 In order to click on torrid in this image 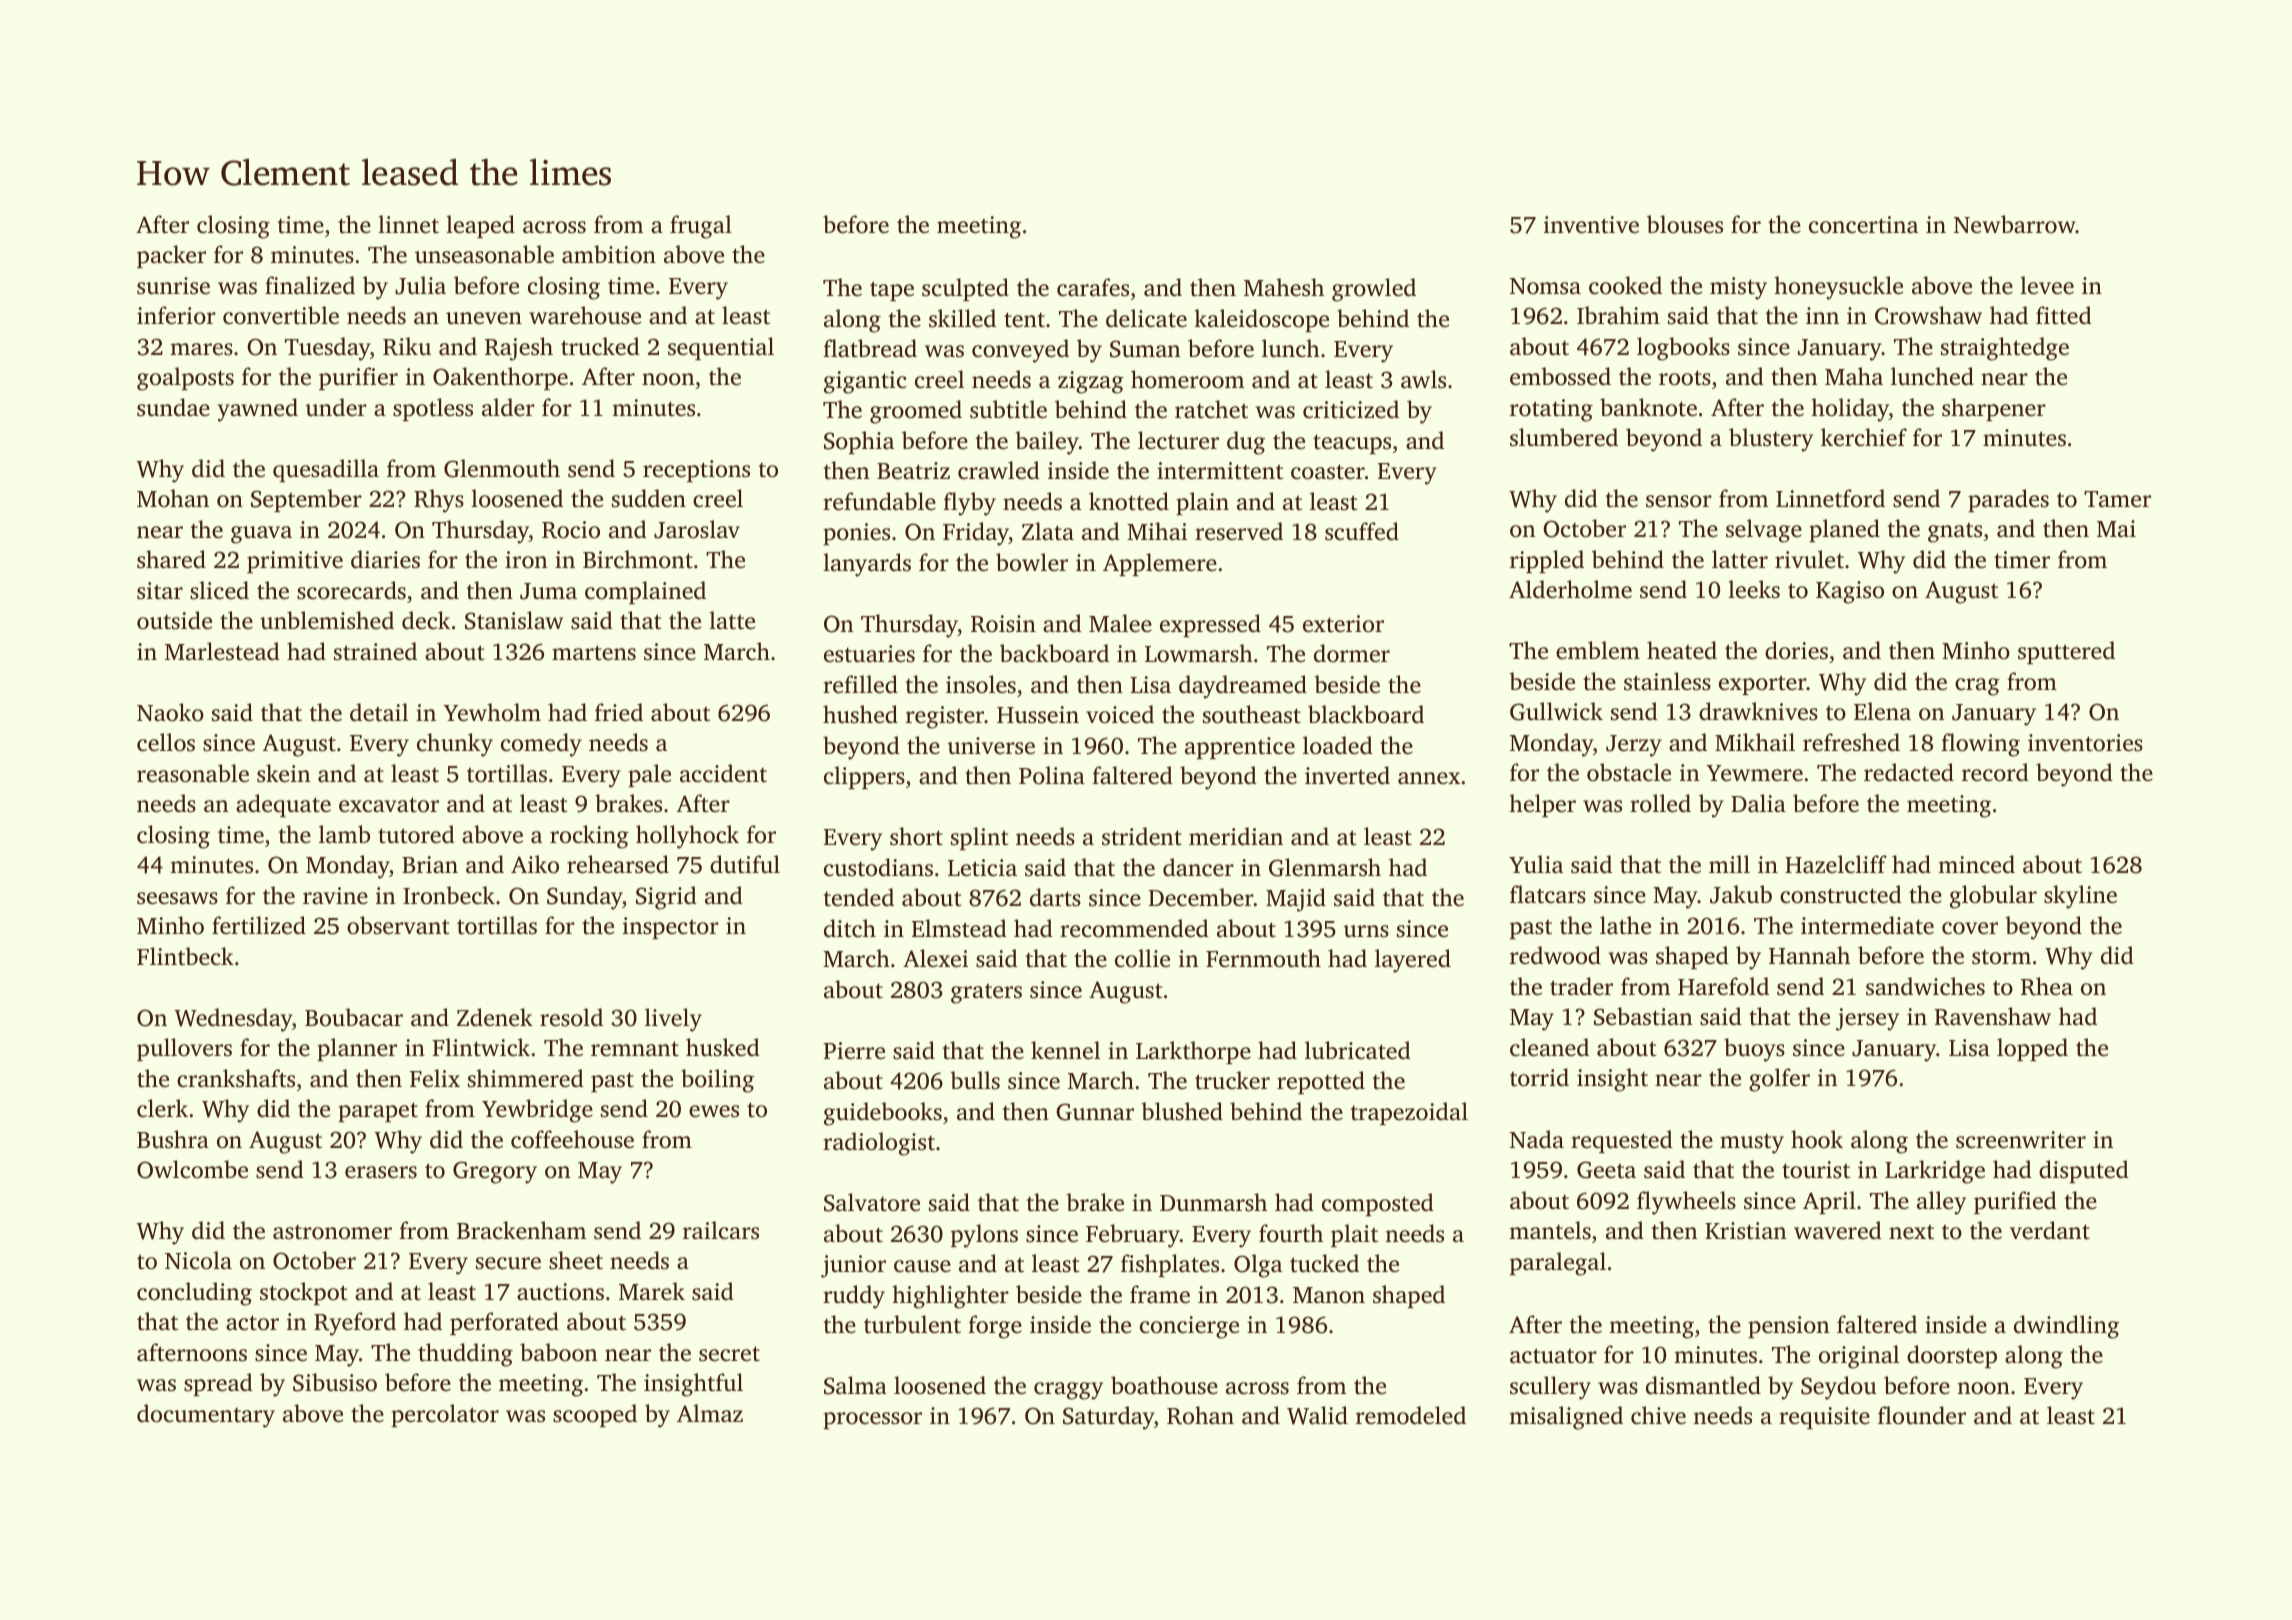, I will do `click(1539, 1077)`.
